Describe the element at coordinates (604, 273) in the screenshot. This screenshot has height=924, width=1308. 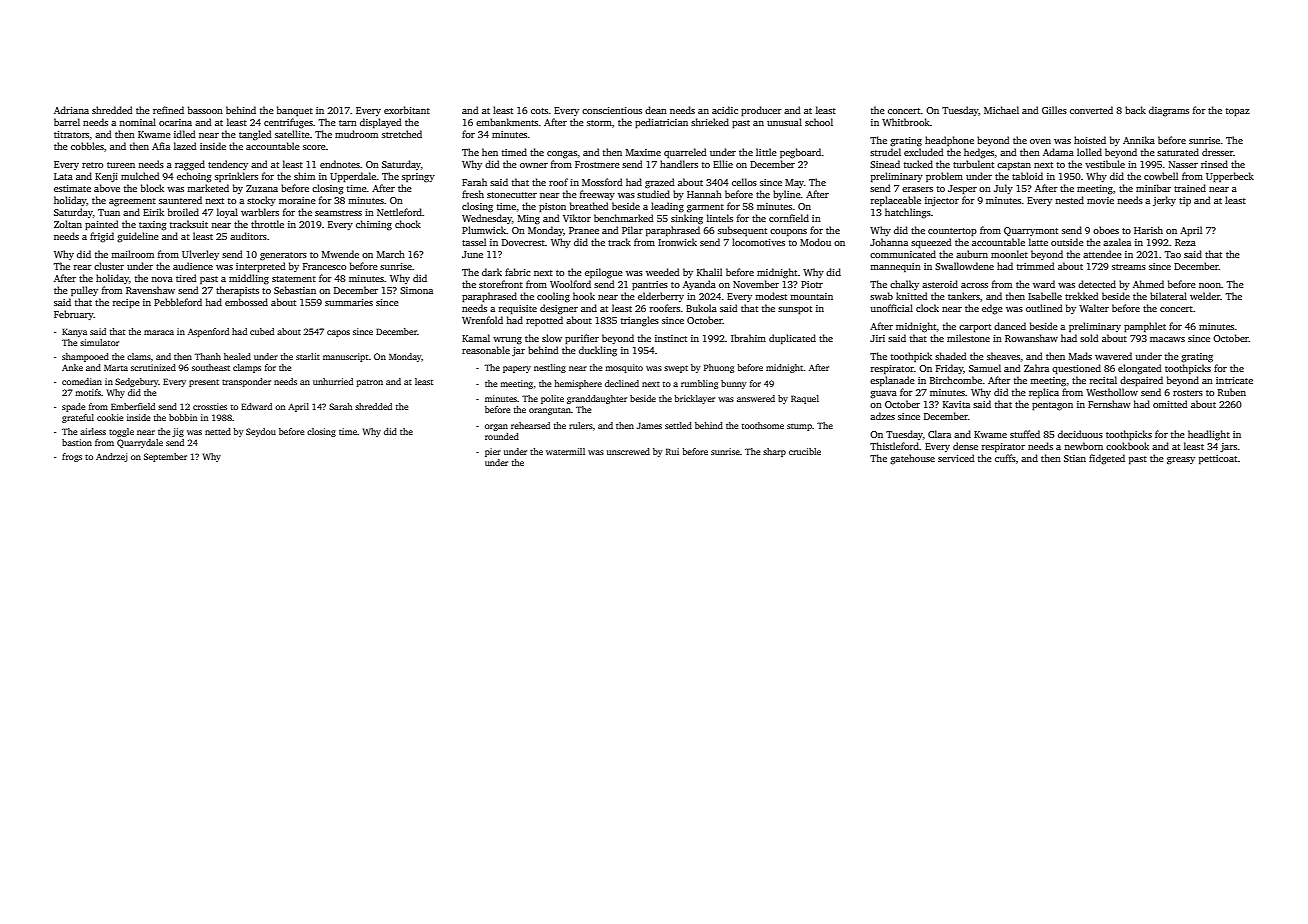
I see `epilogue` at that location.
